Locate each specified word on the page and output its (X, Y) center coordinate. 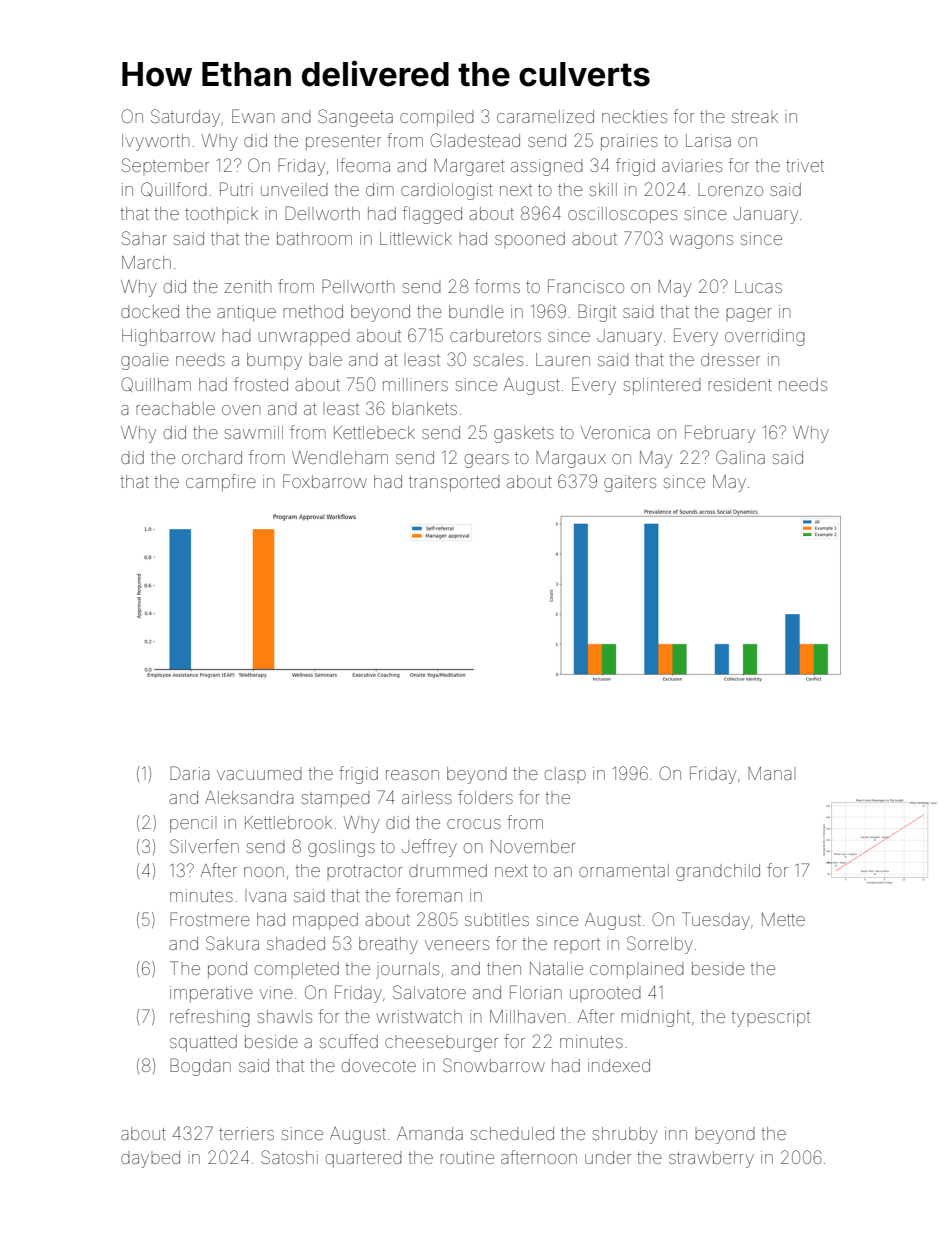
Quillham (156, 384)
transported (454, 484)
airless (427, 797)
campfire (221, 483)
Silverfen (204, 846)
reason (412, 775)
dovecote (379, 1065)
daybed (150, 1159)
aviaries (692, 165)
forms (497, 286)
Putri (236, 189)
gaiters (630, 483)
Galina (740, 457)
